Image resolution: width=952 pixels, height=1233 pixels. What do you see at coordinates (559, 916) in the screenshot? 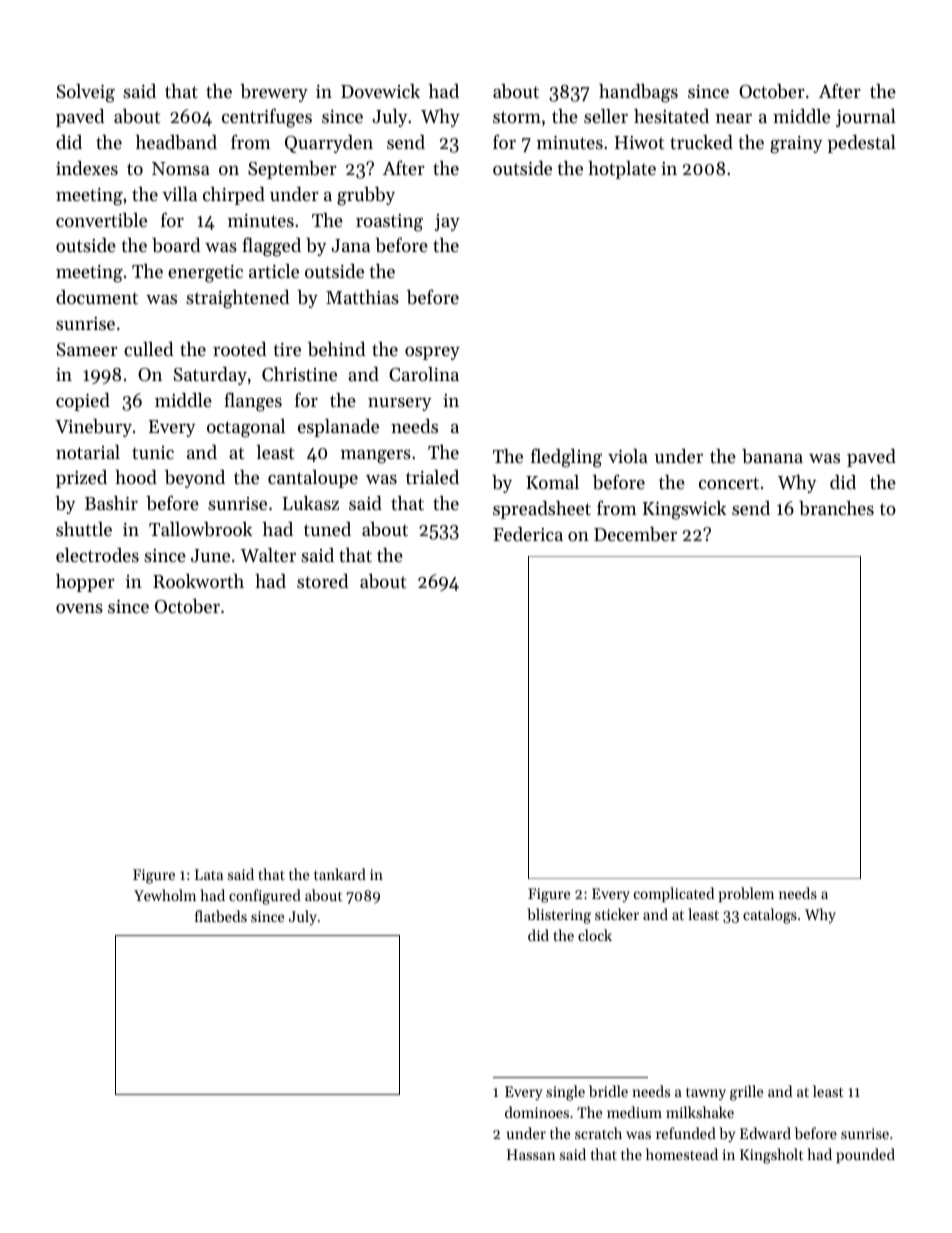
I see `blistering` at bounding box center [559, 916].
